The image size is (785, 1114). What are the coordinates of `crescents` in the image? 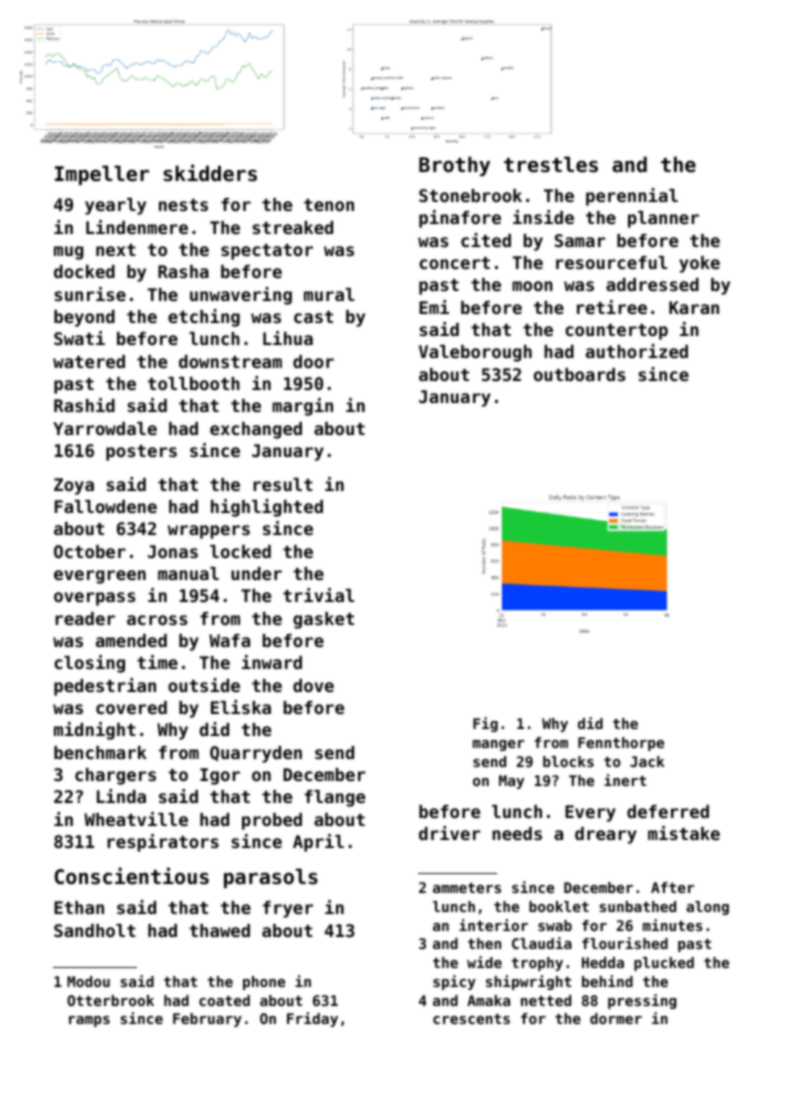 It's located at (471, 1019).
